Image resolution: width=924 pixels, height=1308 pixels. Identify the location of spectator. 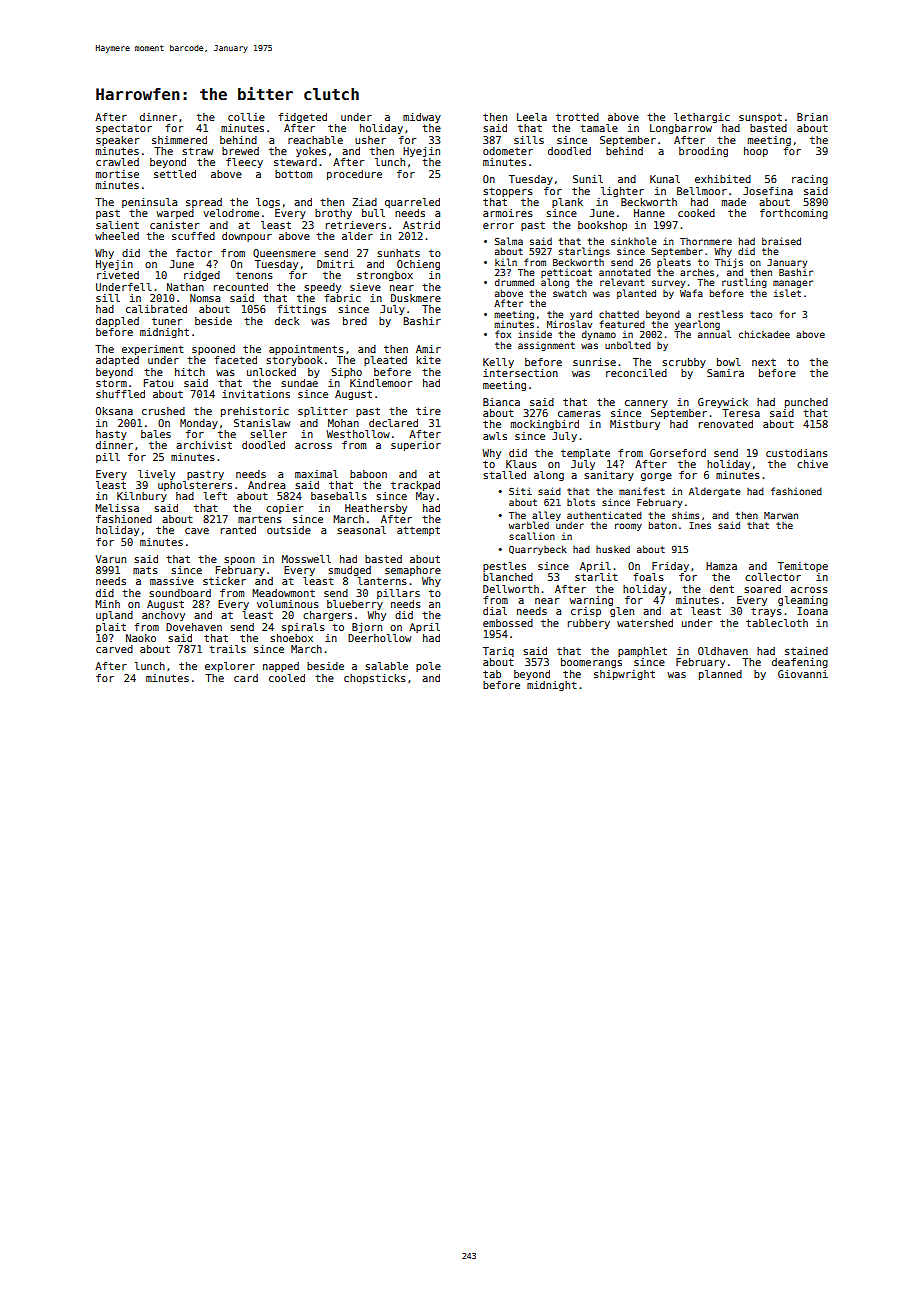
(124, 129).
